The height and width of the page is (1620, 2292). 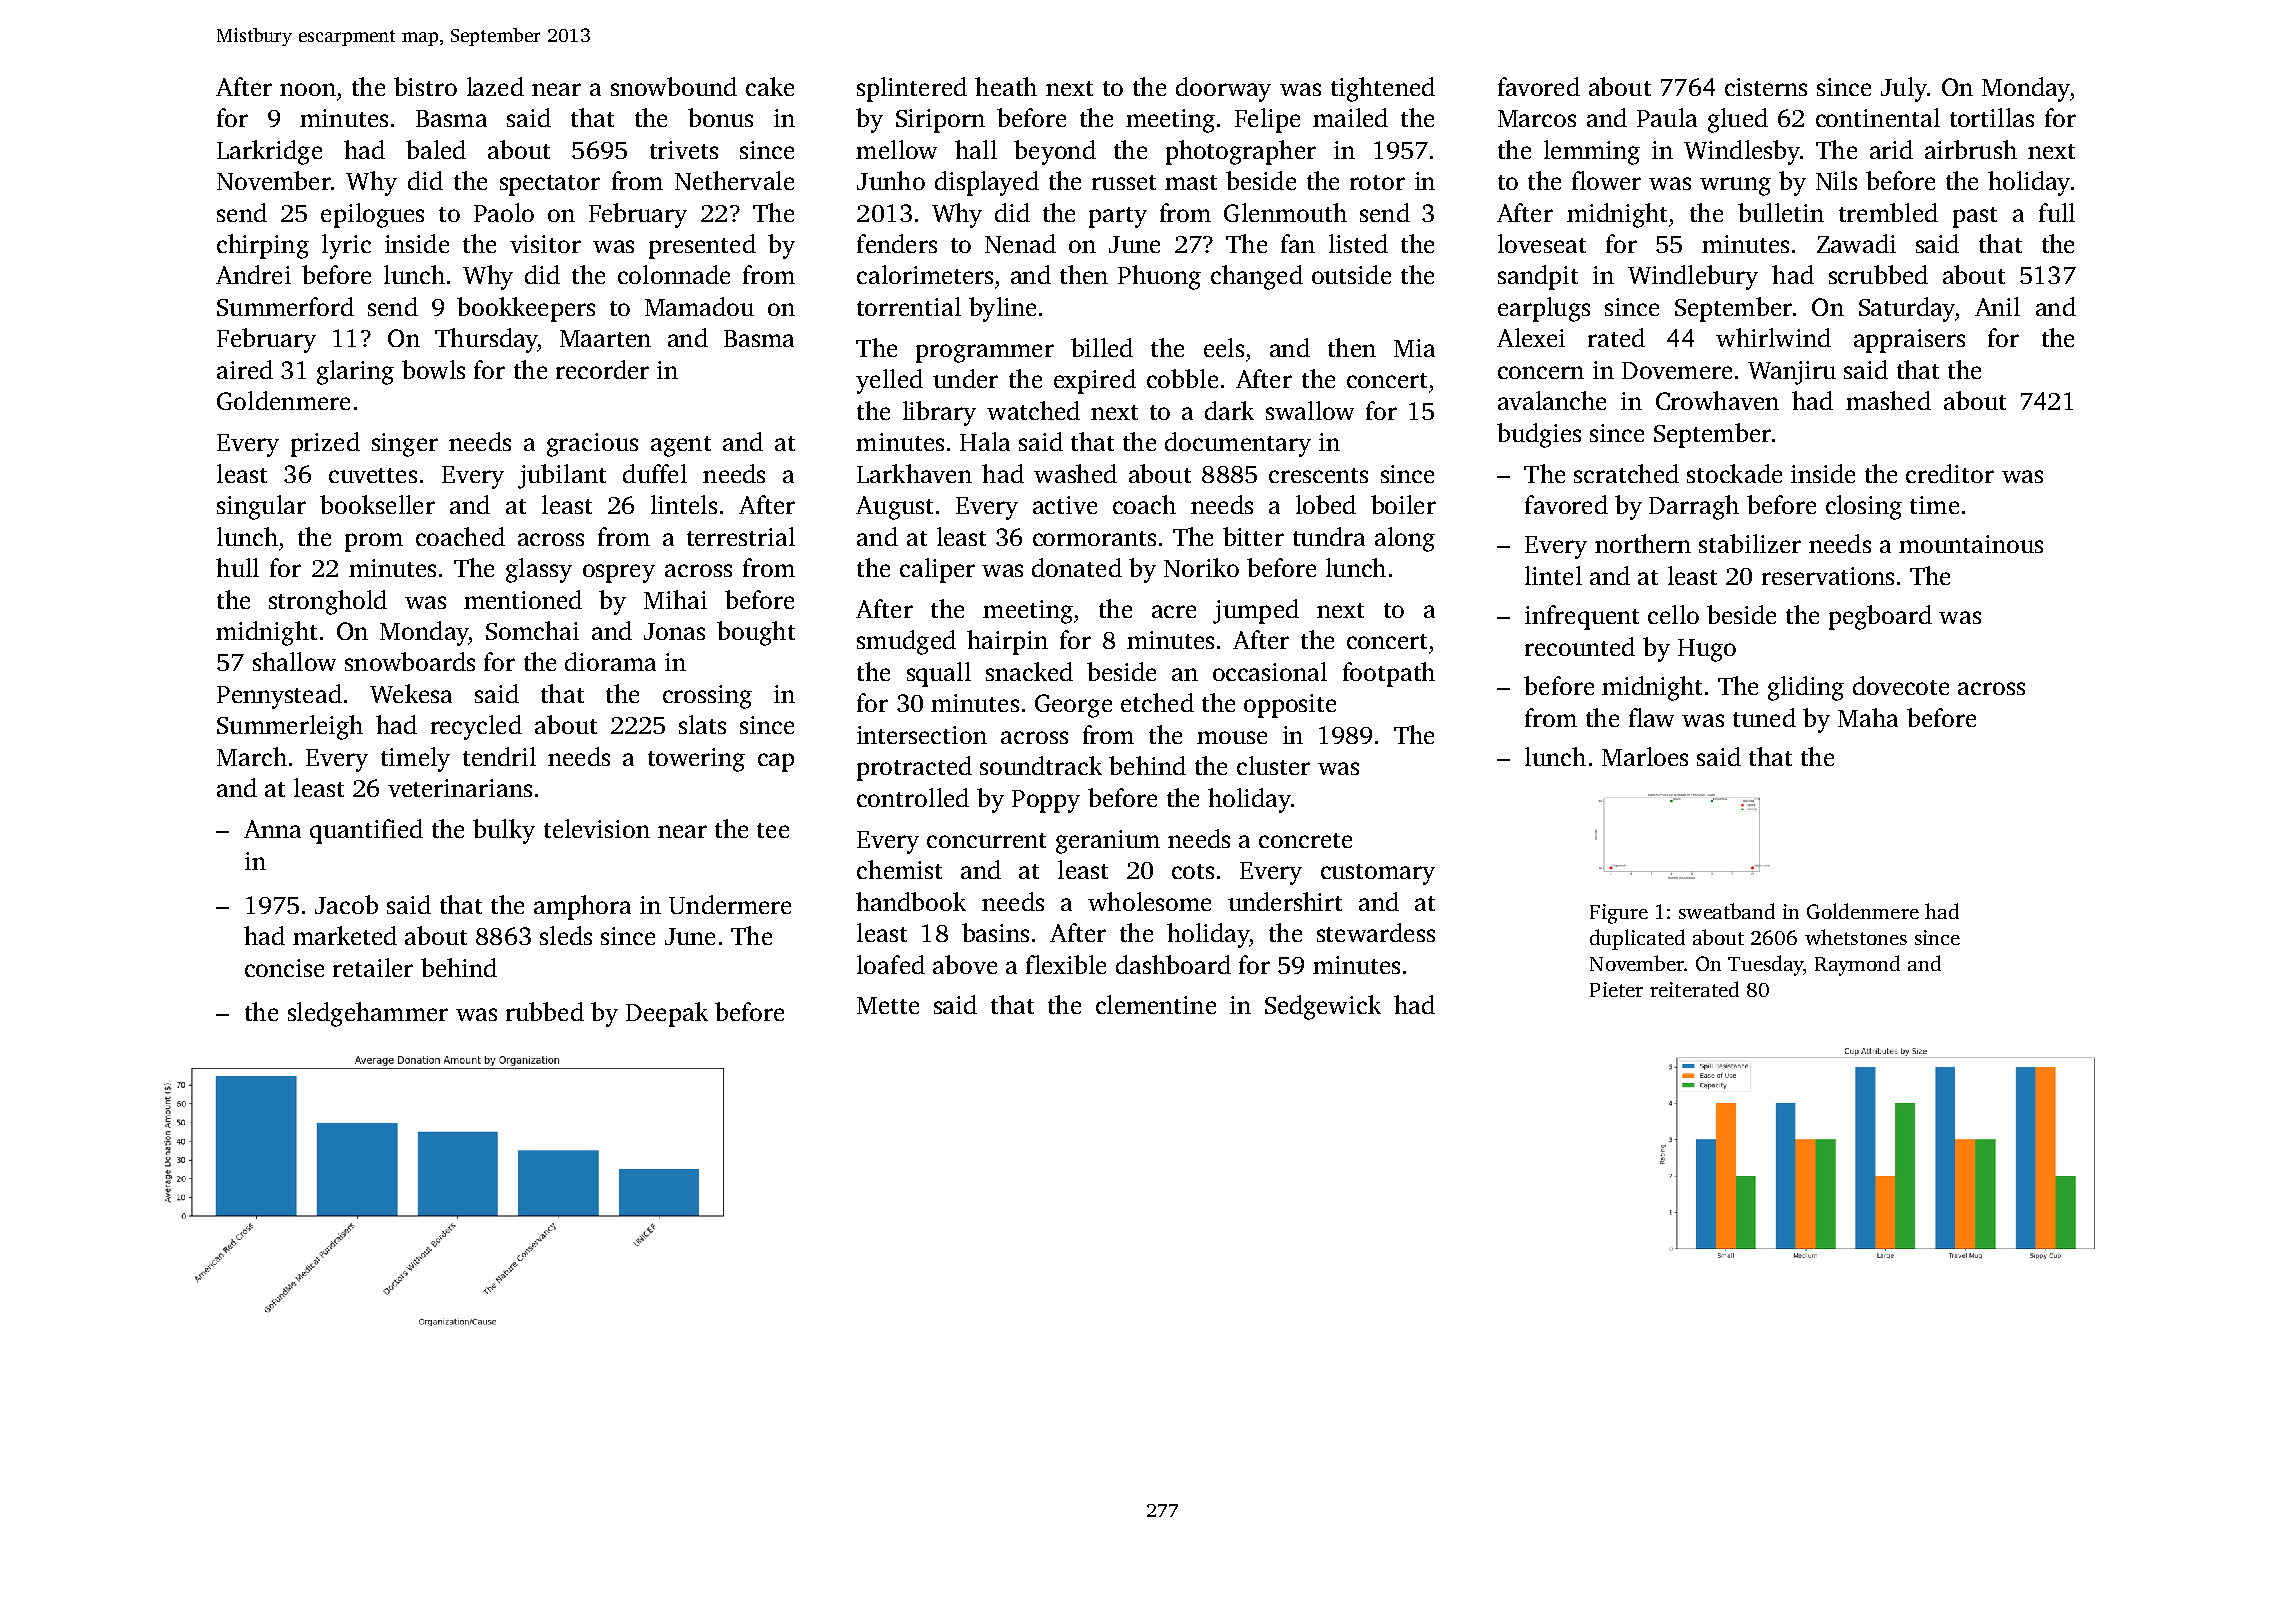 What do you see at coordinates (368, 1014) in the page?
I see `sledgehammer` at bounding box center [368, 1014].
